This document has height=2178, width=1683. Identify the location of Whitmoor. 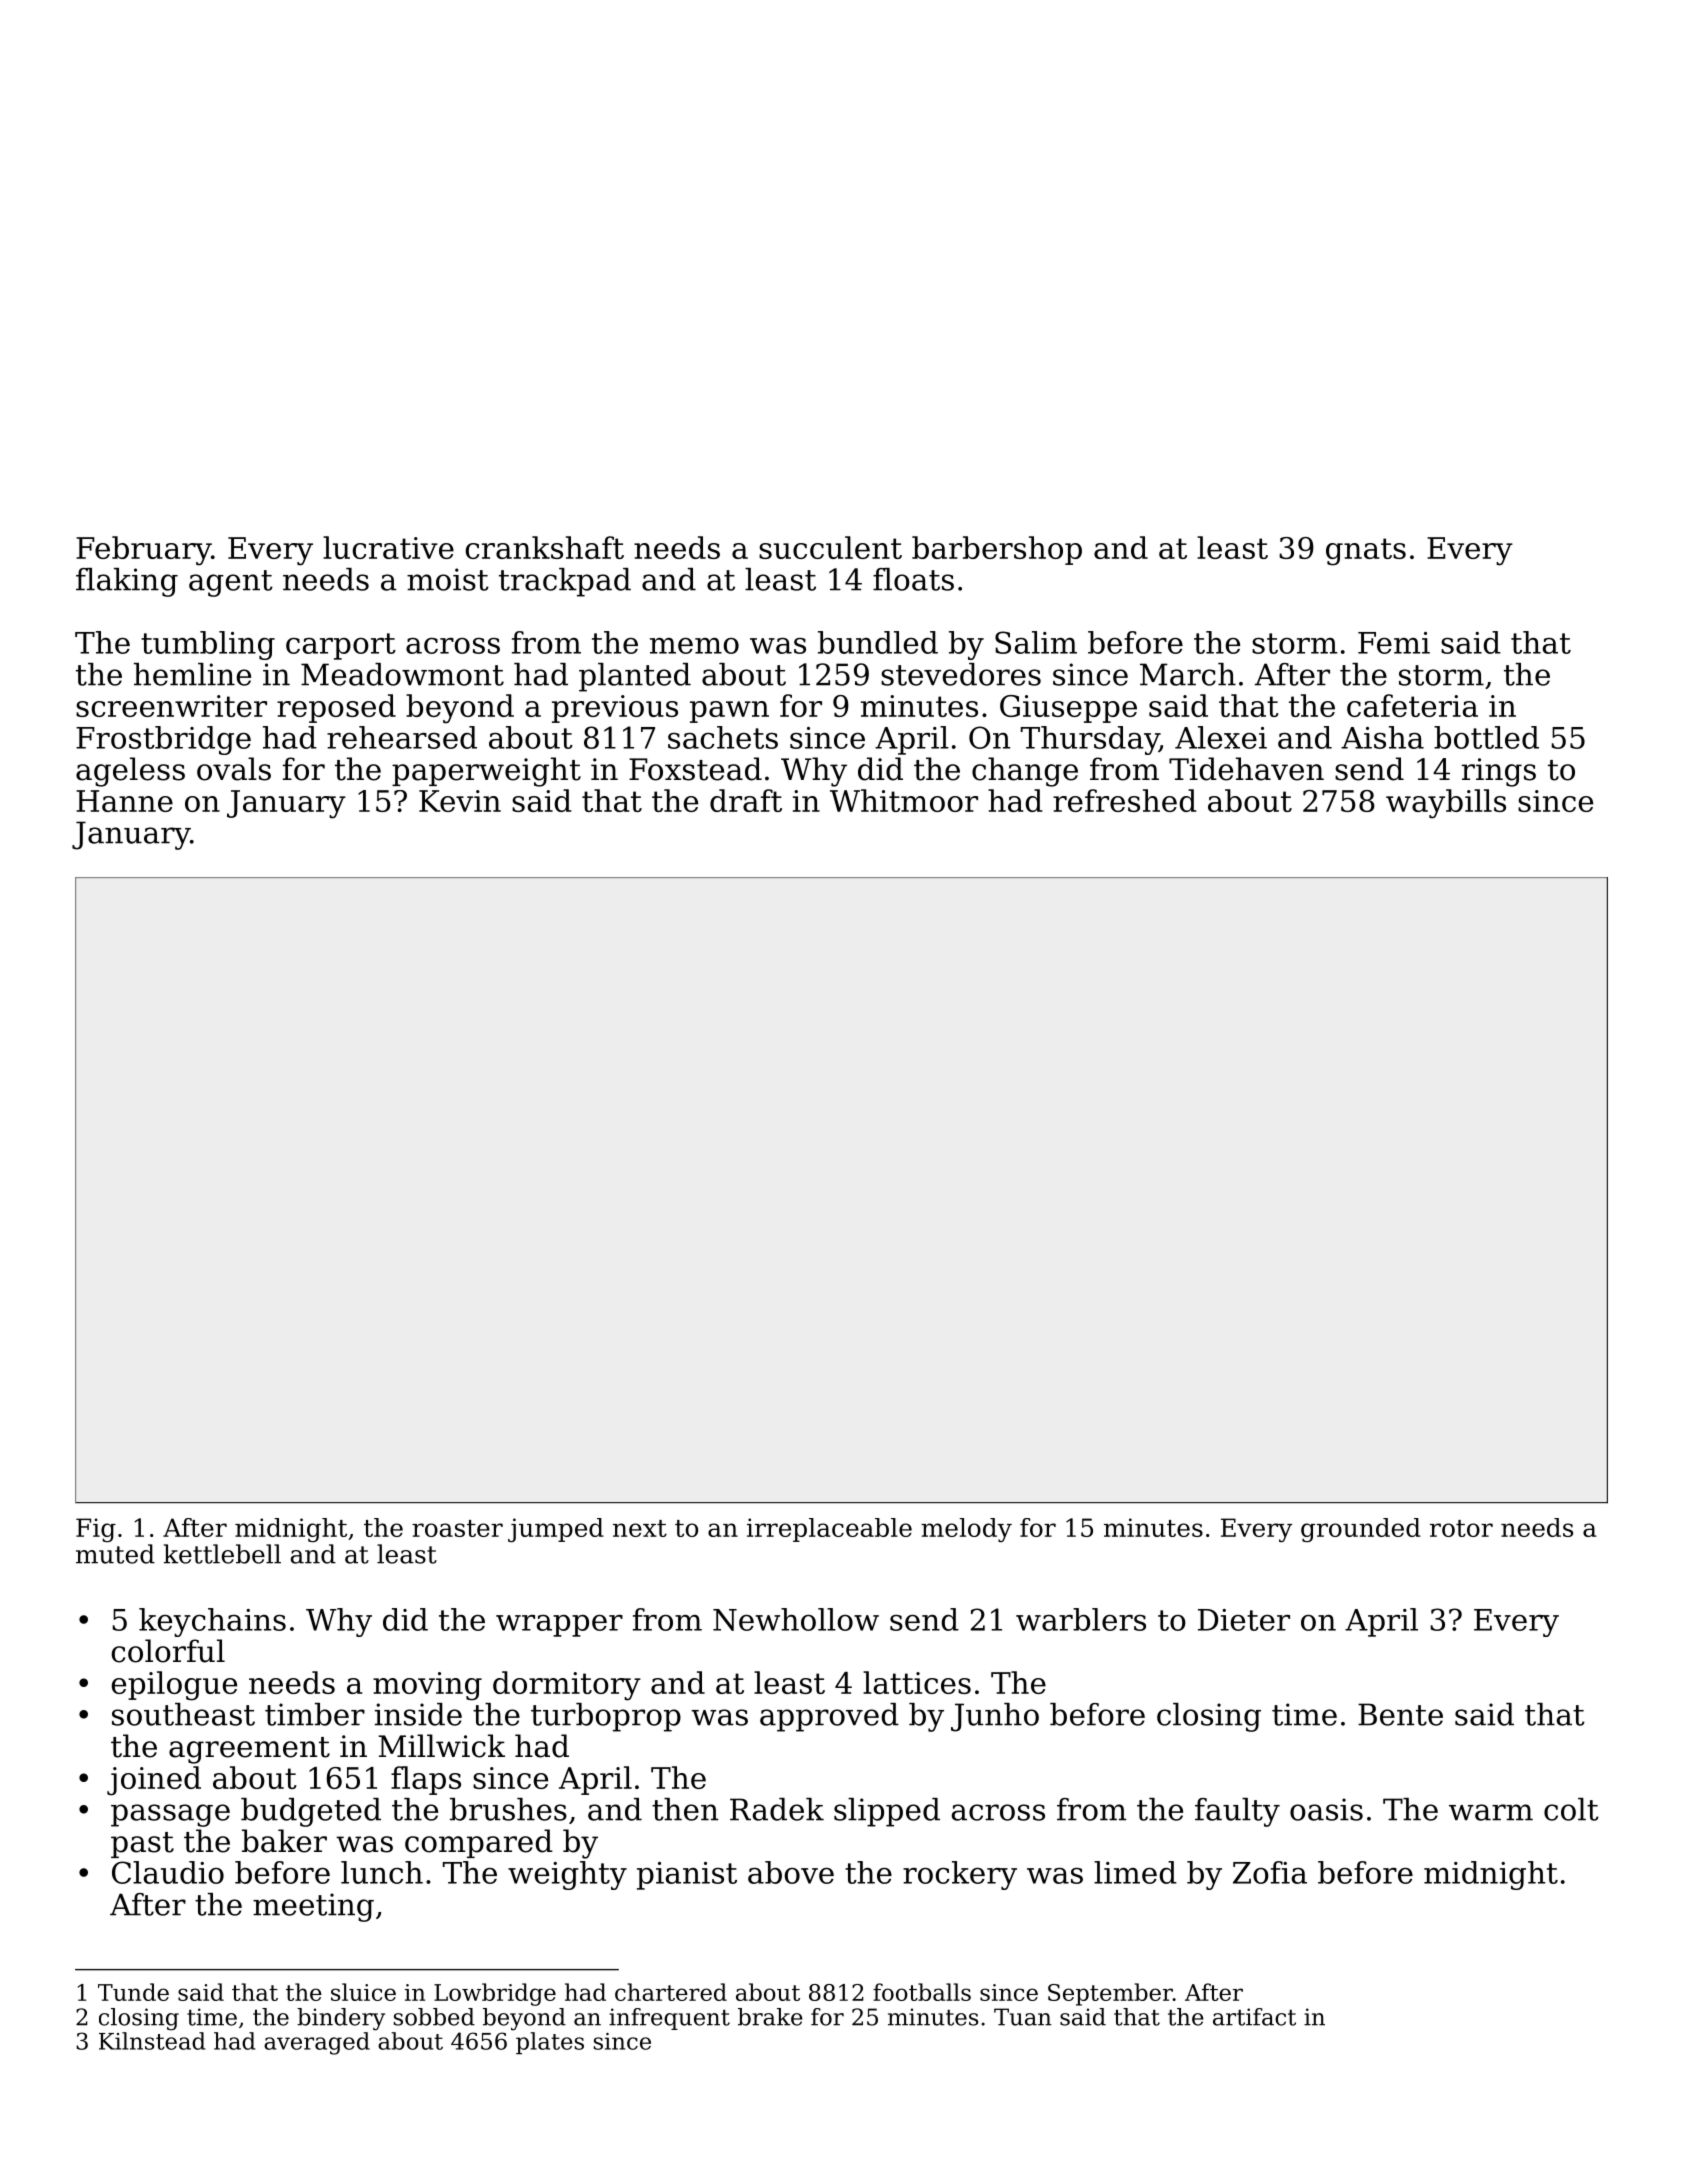
(904, 800).
